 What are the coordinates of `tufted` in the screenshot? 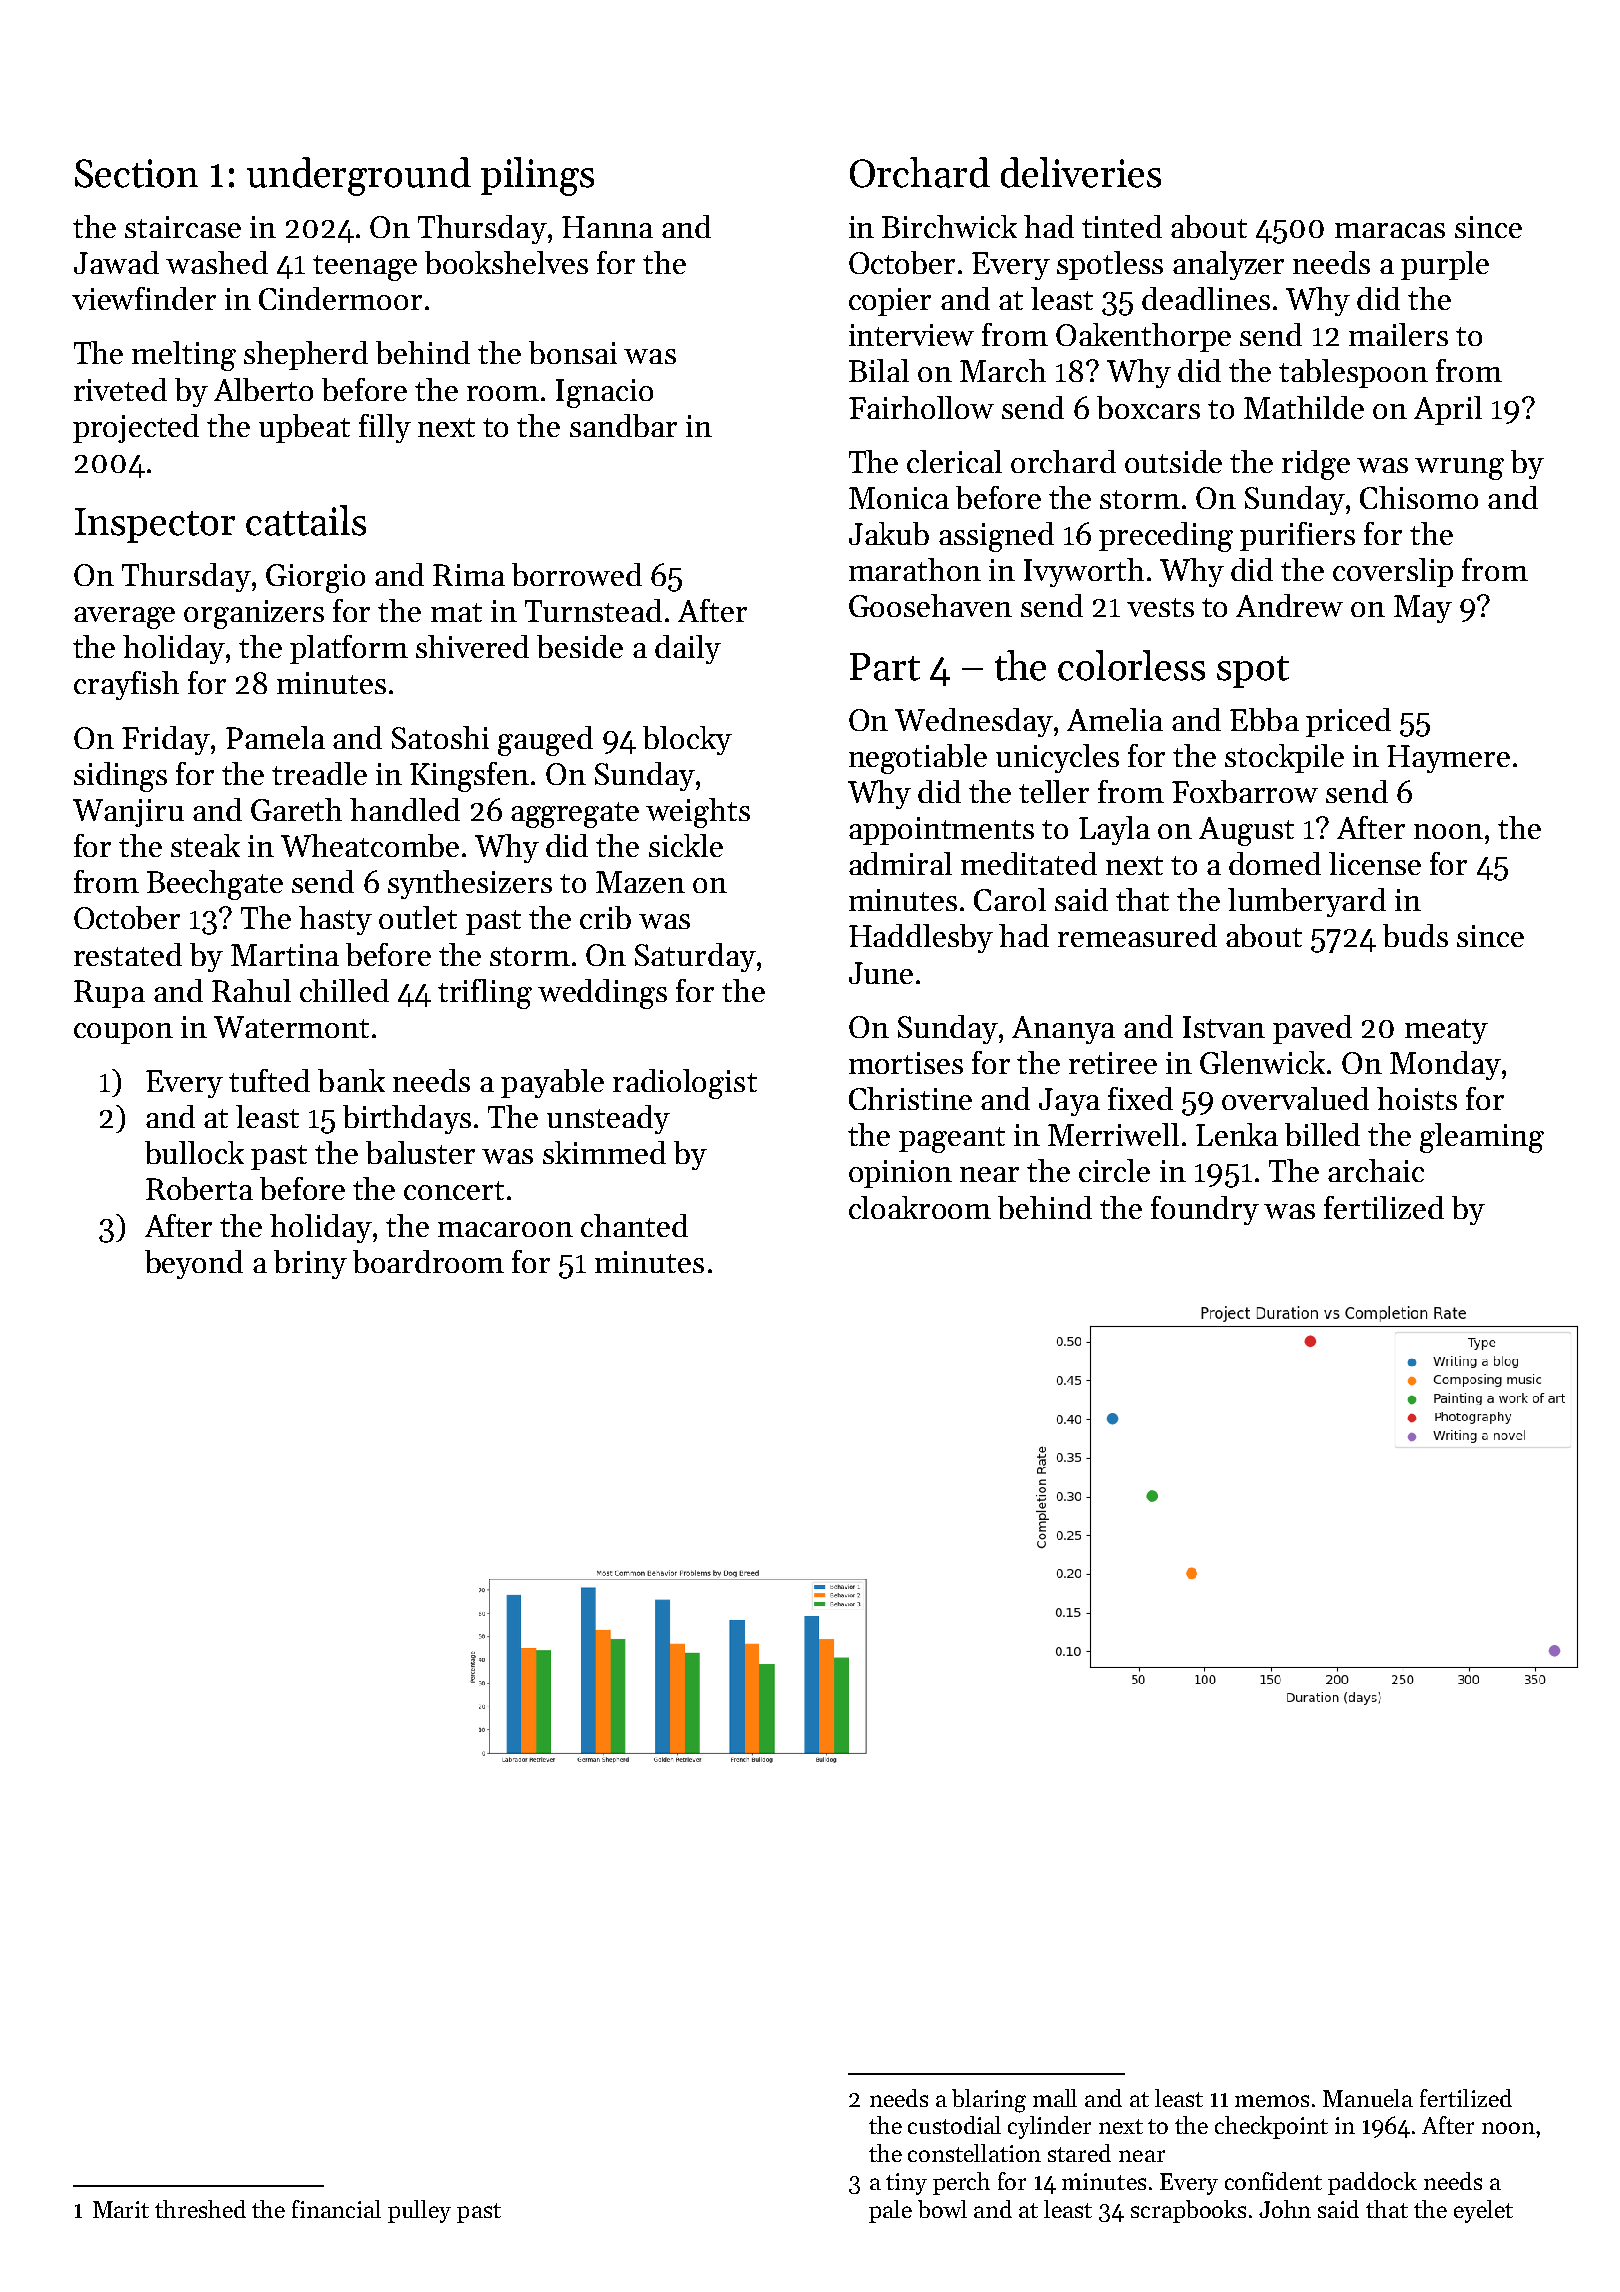 It's located at (269, 1080).
